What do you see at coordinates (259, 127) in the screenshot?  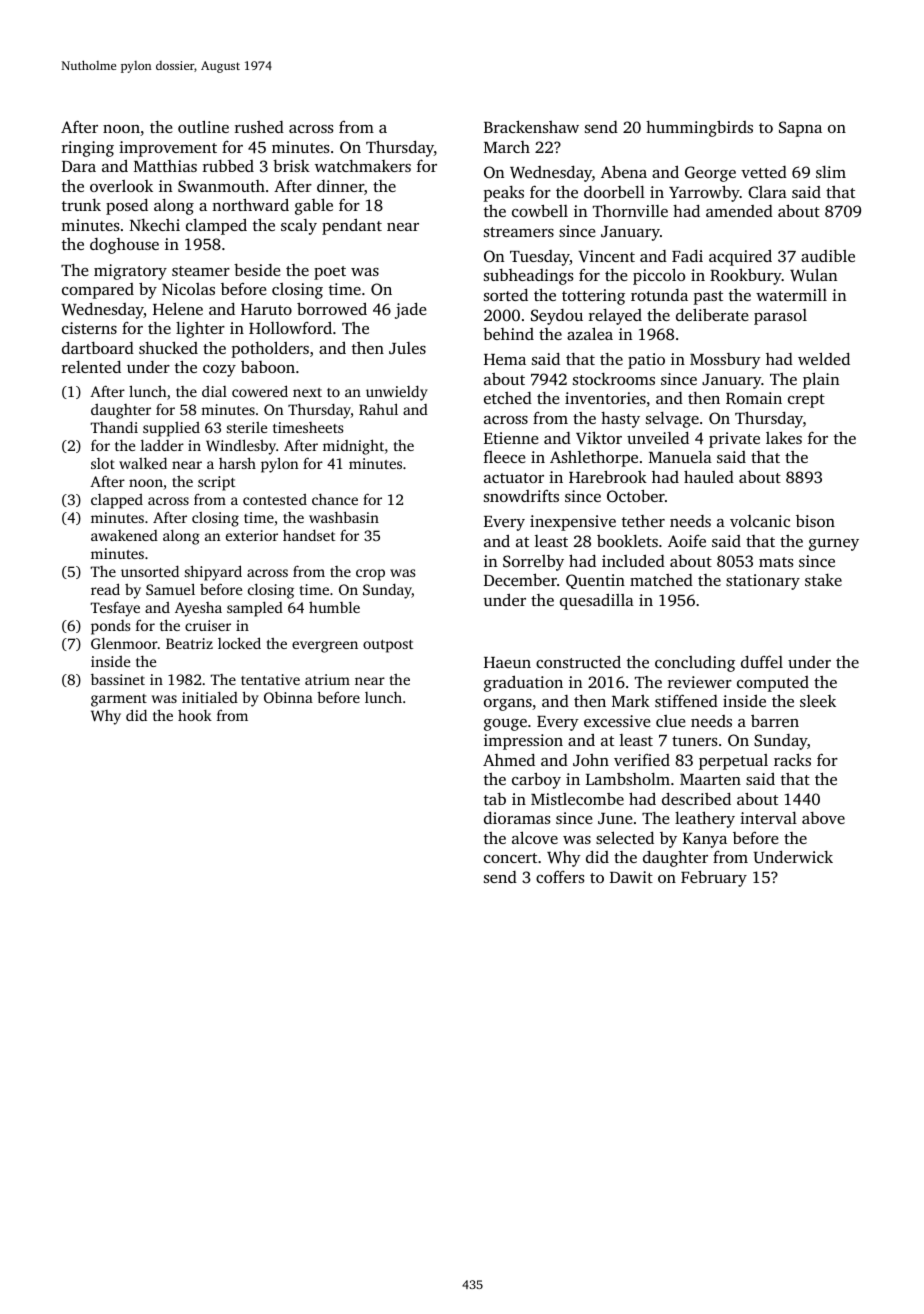 I see `rushed` at bounding box center [259, 127].
